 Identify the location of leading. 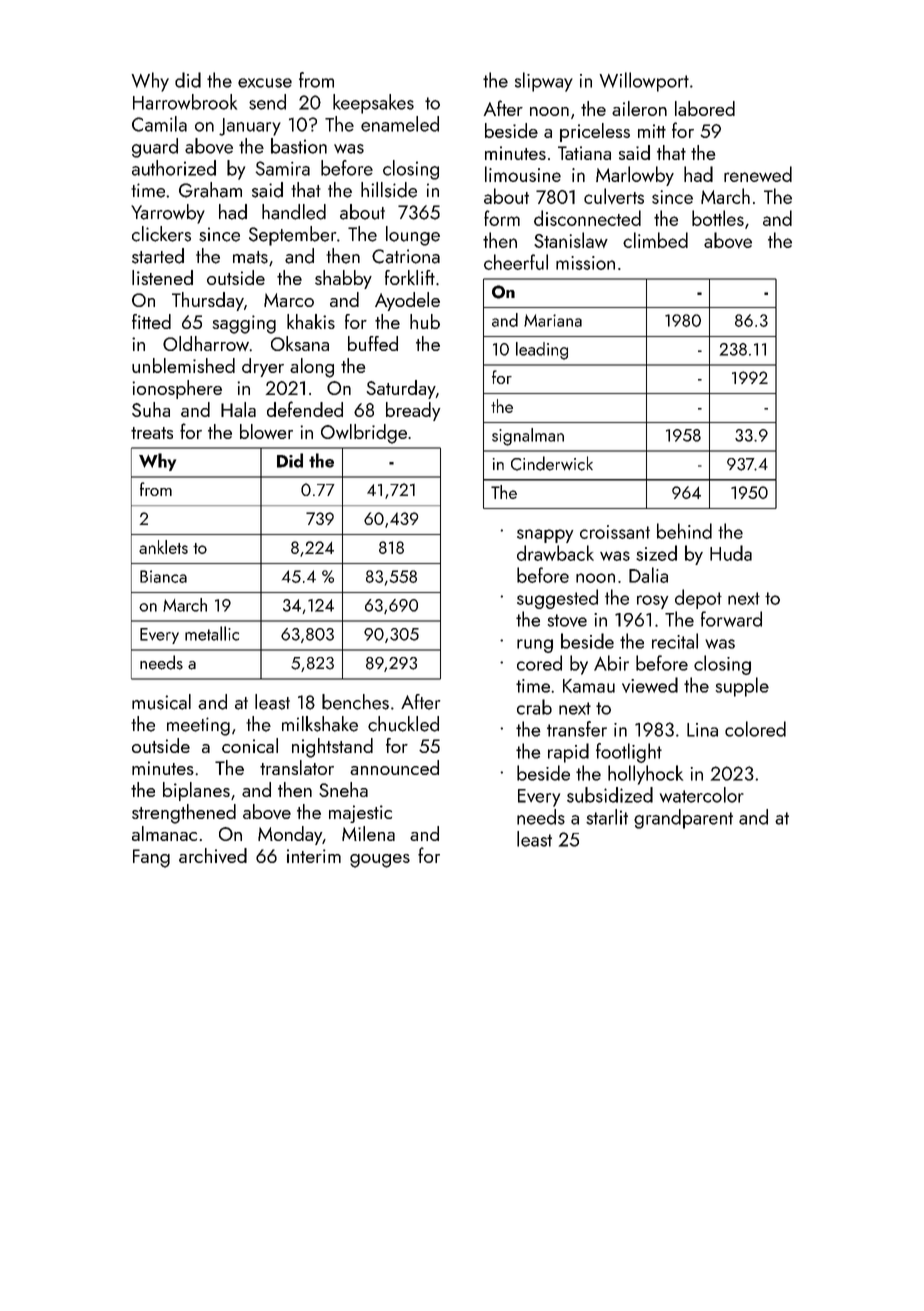
(542, 351).
